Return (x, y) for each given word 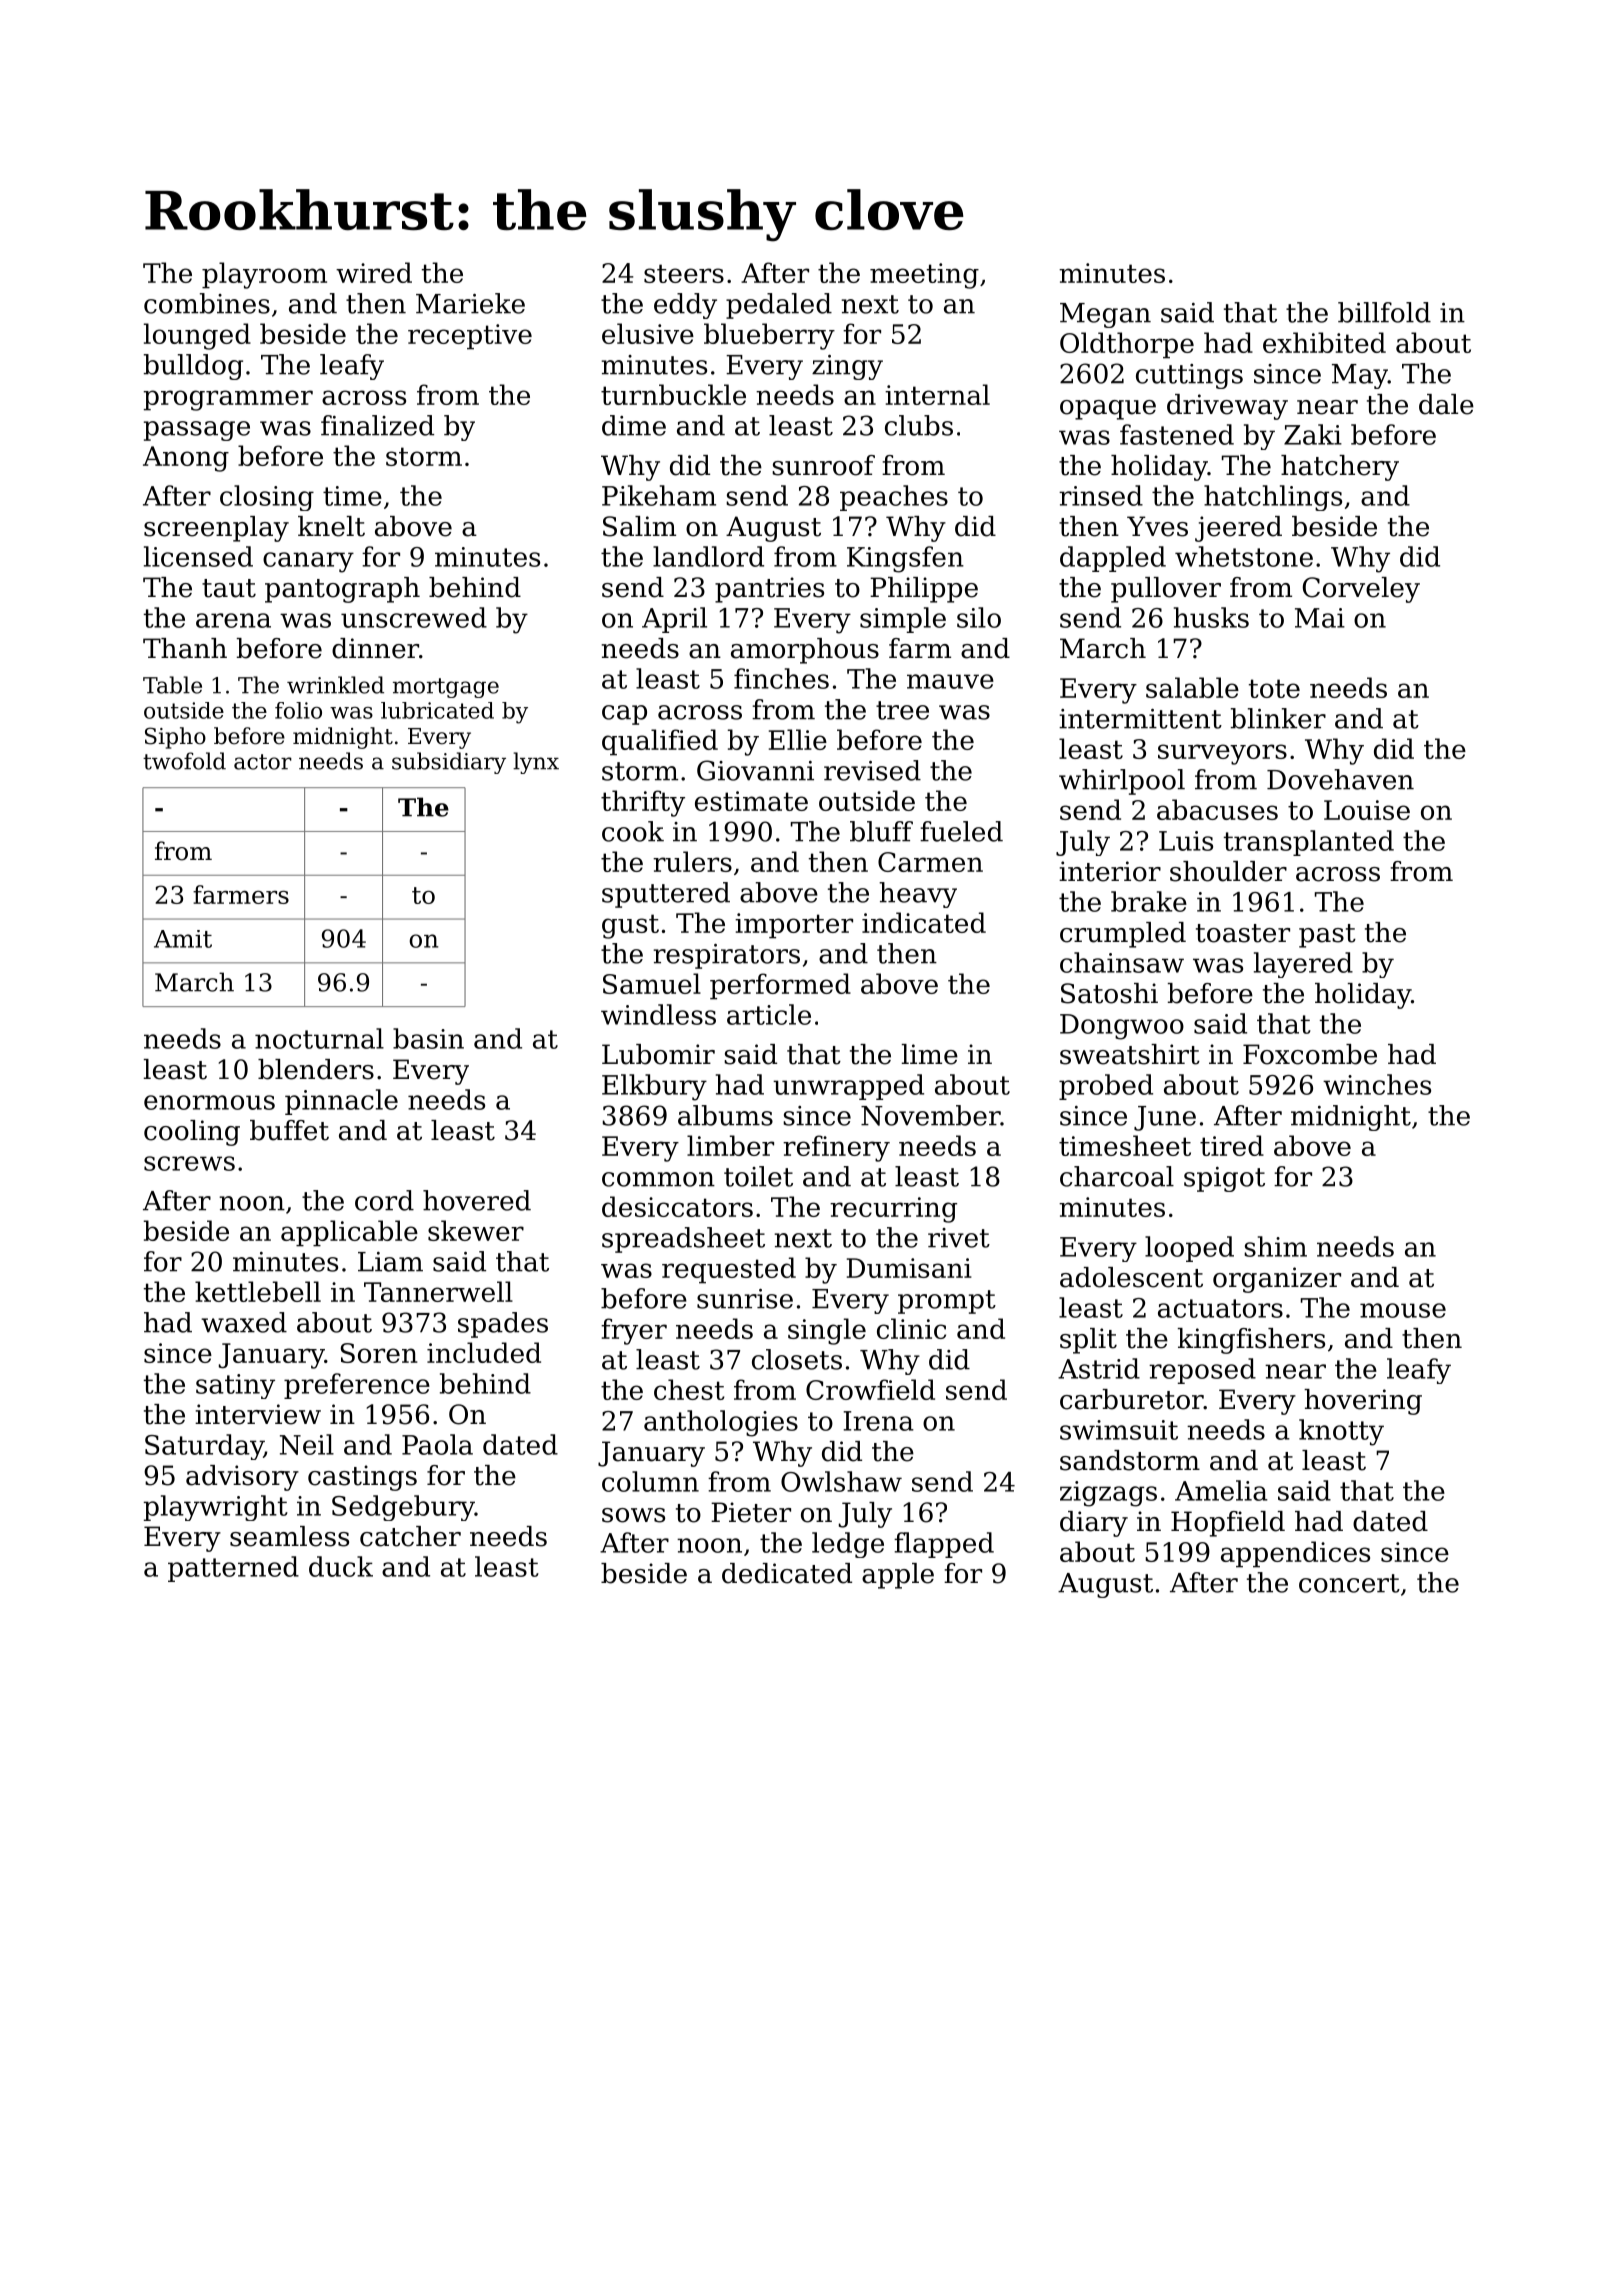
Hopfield (1228, 1524)
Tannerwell (438, 1291)
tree (902, 710)
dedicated (787, 1573)
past (1327, 936)
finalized (377, 425)
